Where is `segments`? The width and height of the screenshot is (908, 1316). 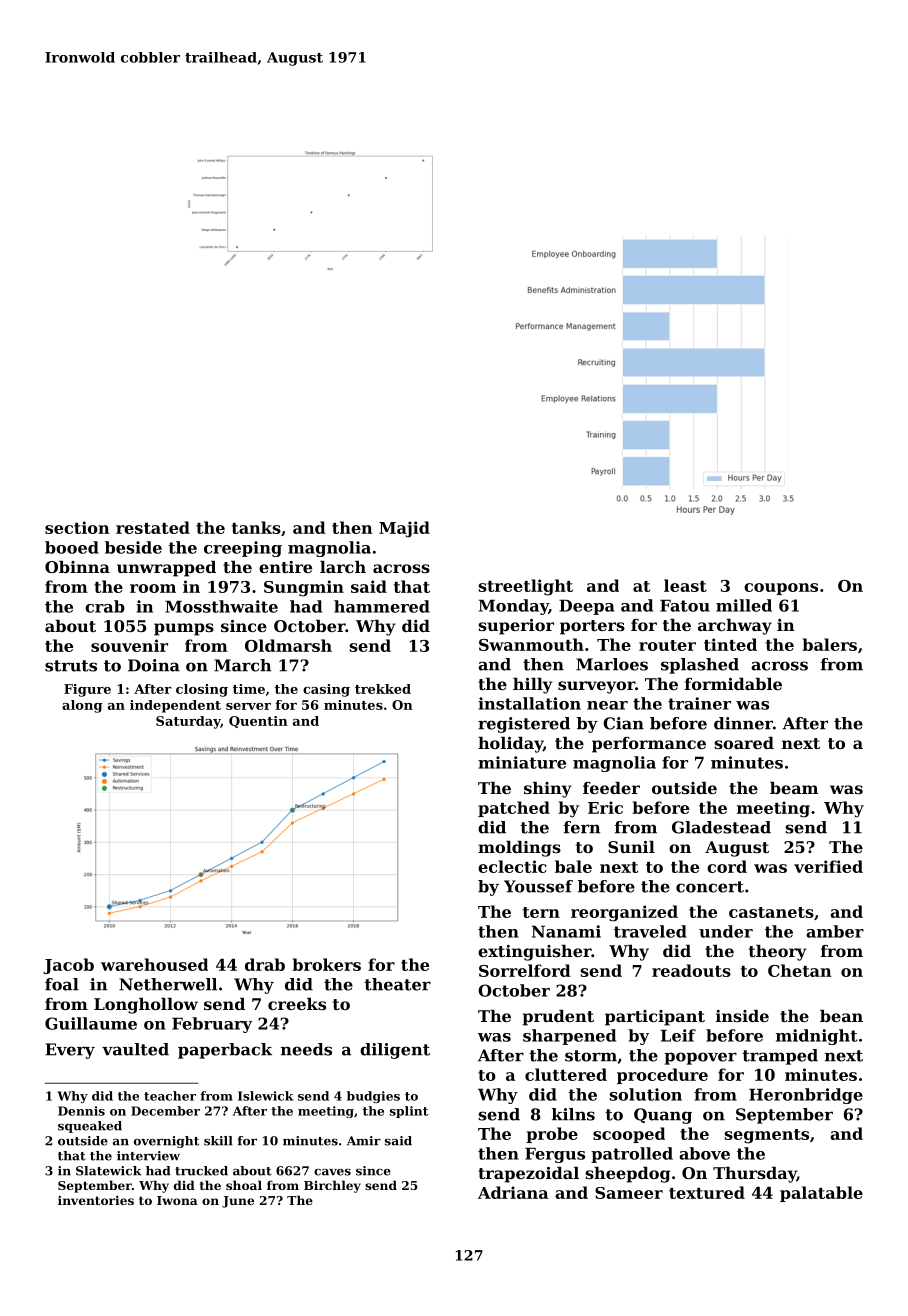
segments is located at coordinates (766, 1136).
